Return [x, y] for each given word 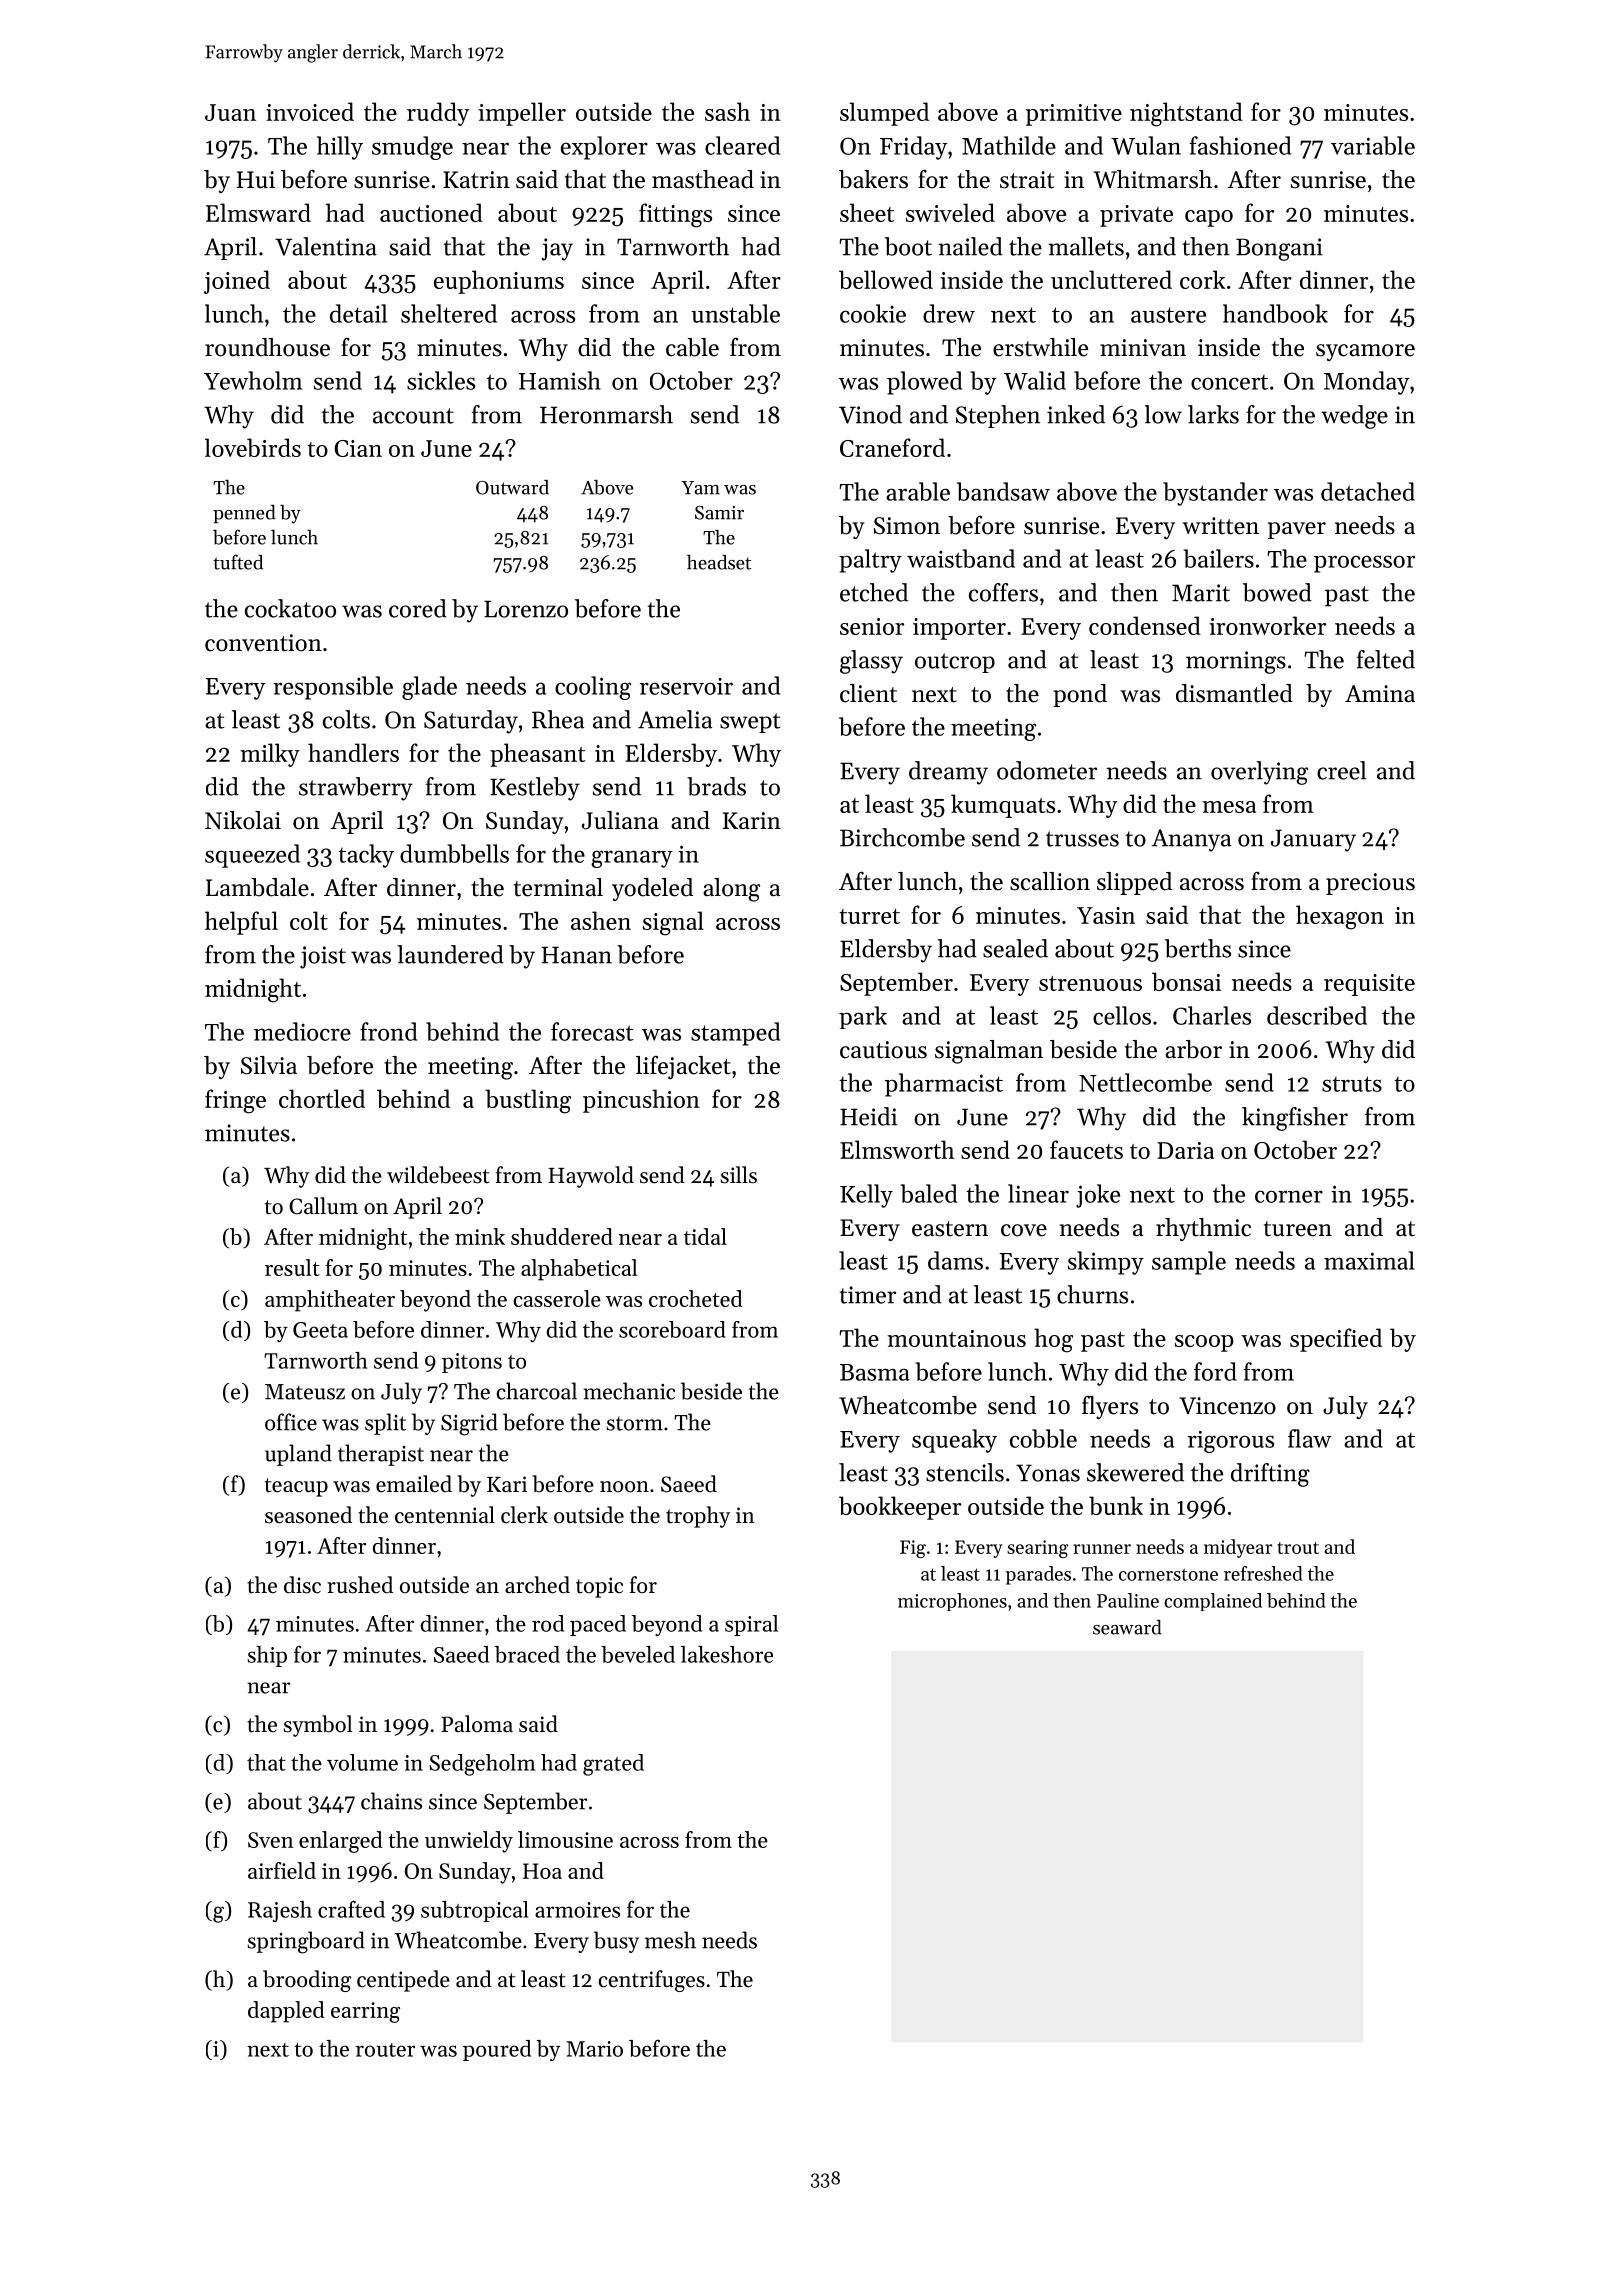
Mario [594, 2049]
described [1317, 1015]
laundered [450, 954]
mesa [1229, 807]
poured [497, 2050]
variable [1373, 145]
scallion [1050, 881]
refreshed [1263, 1573]
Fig [913, 1549]
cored [418, 608]
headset [719, 562]
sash [727, 111]
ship [267, 1656]
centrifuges [652, 1981]
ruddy [438, 114]
